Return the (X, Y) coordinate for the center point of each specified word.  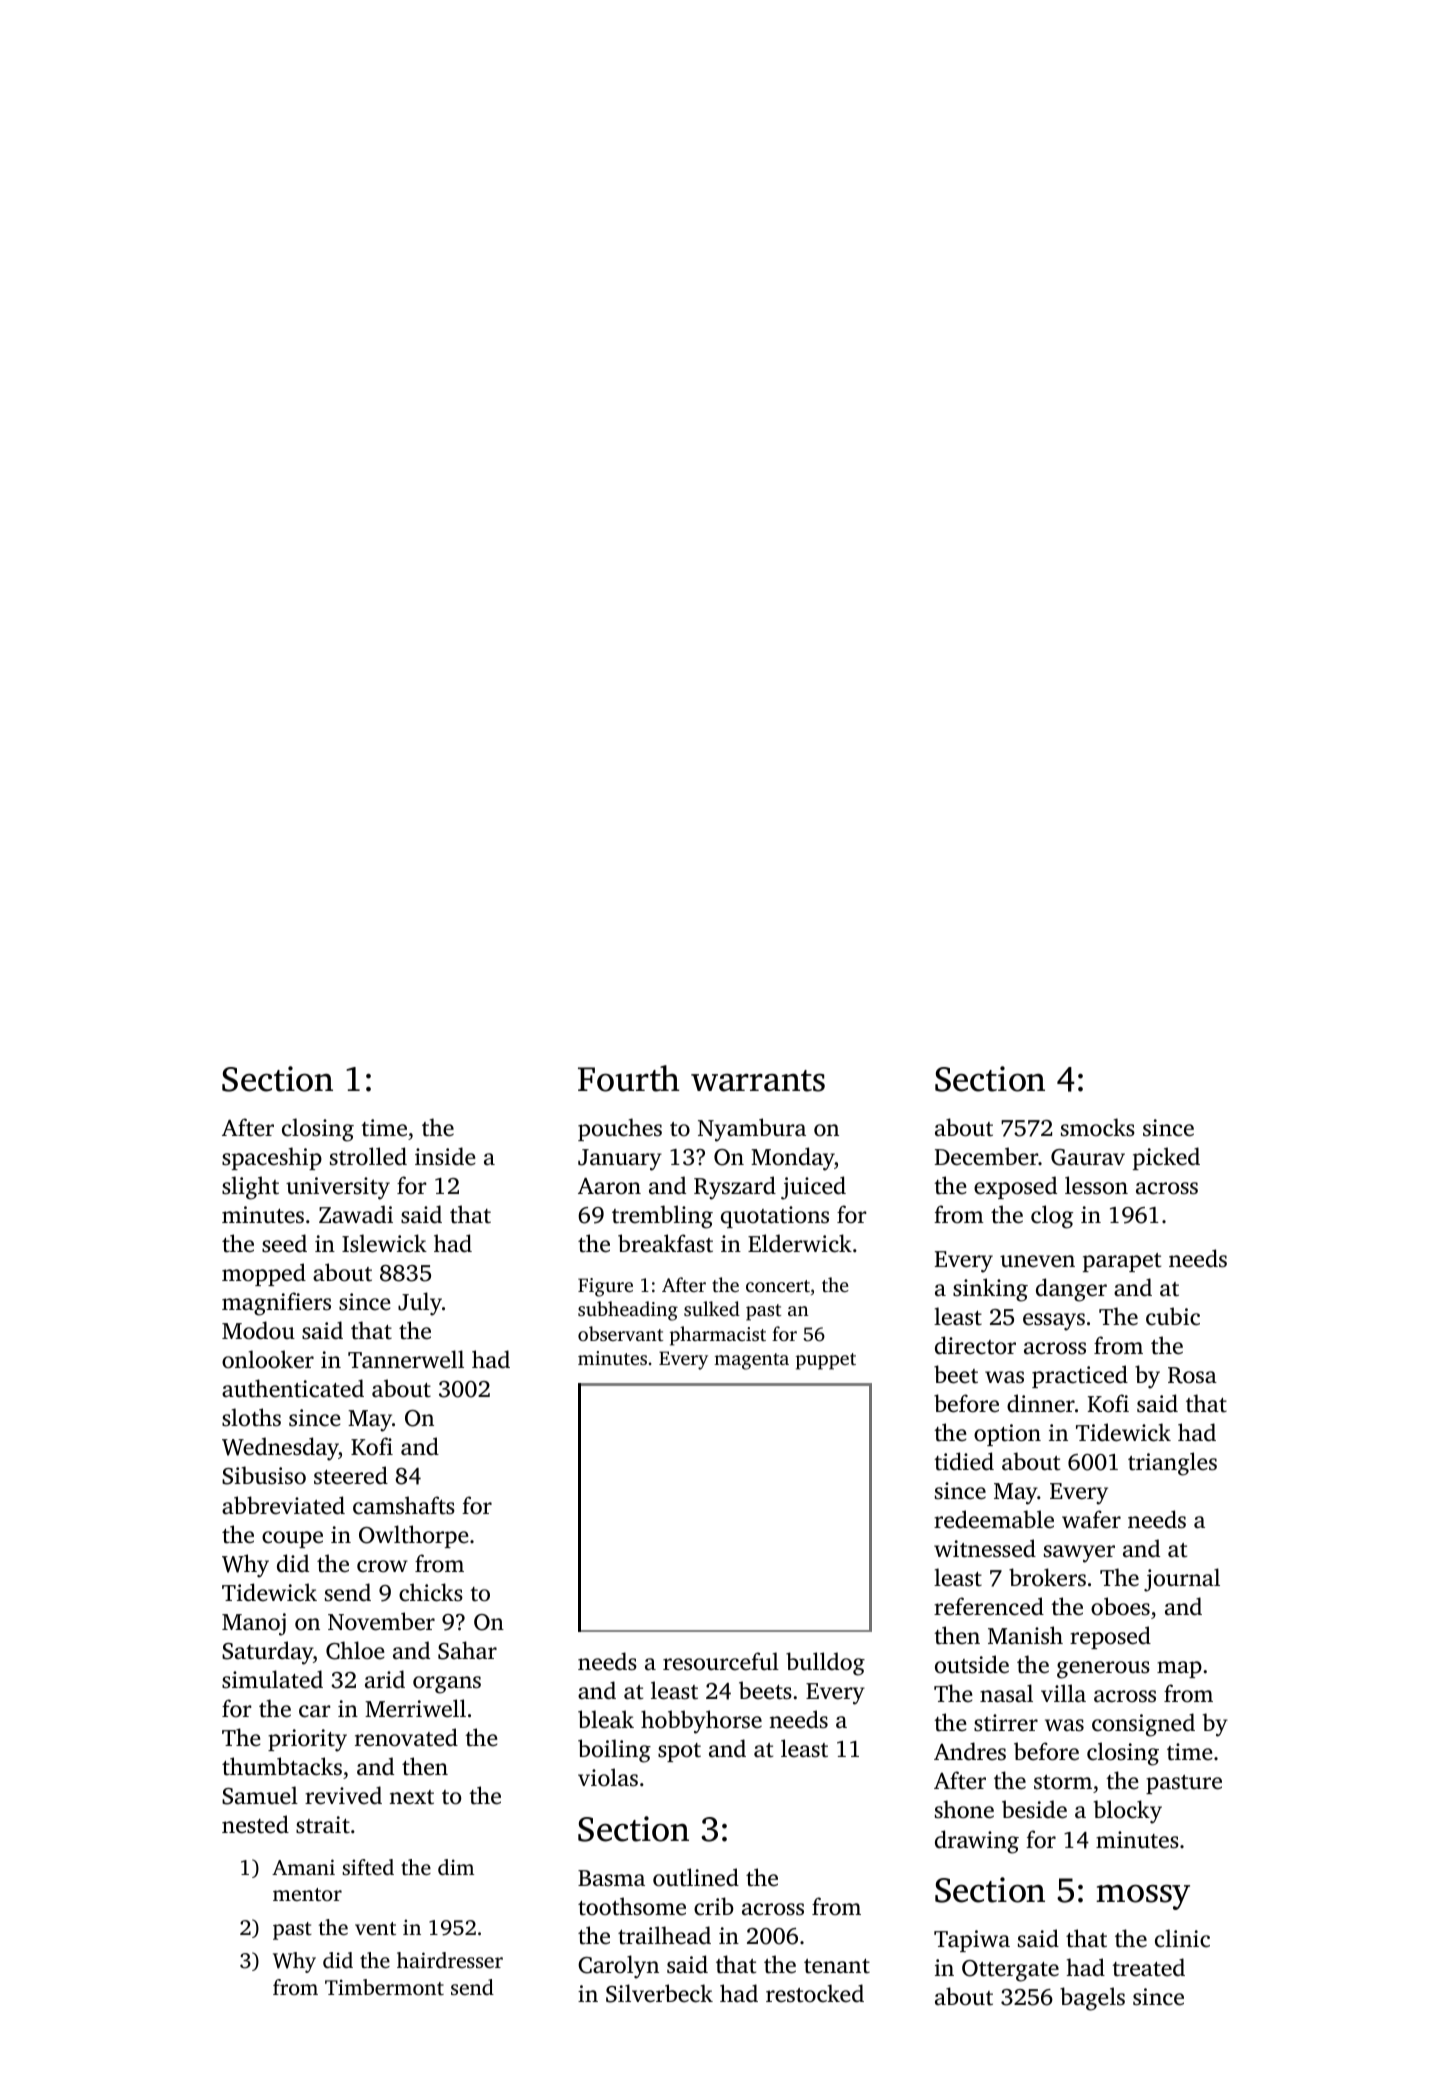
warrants (758, 1081)
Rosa (1192, 1375)
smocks (1098, 1127)
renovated (406, 1737)
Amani (303, 1867)
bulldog (825, 1664)
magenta (751, 1361)
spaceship (272, 1158)
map (1179, 1669)
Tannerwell (406, 1359)
